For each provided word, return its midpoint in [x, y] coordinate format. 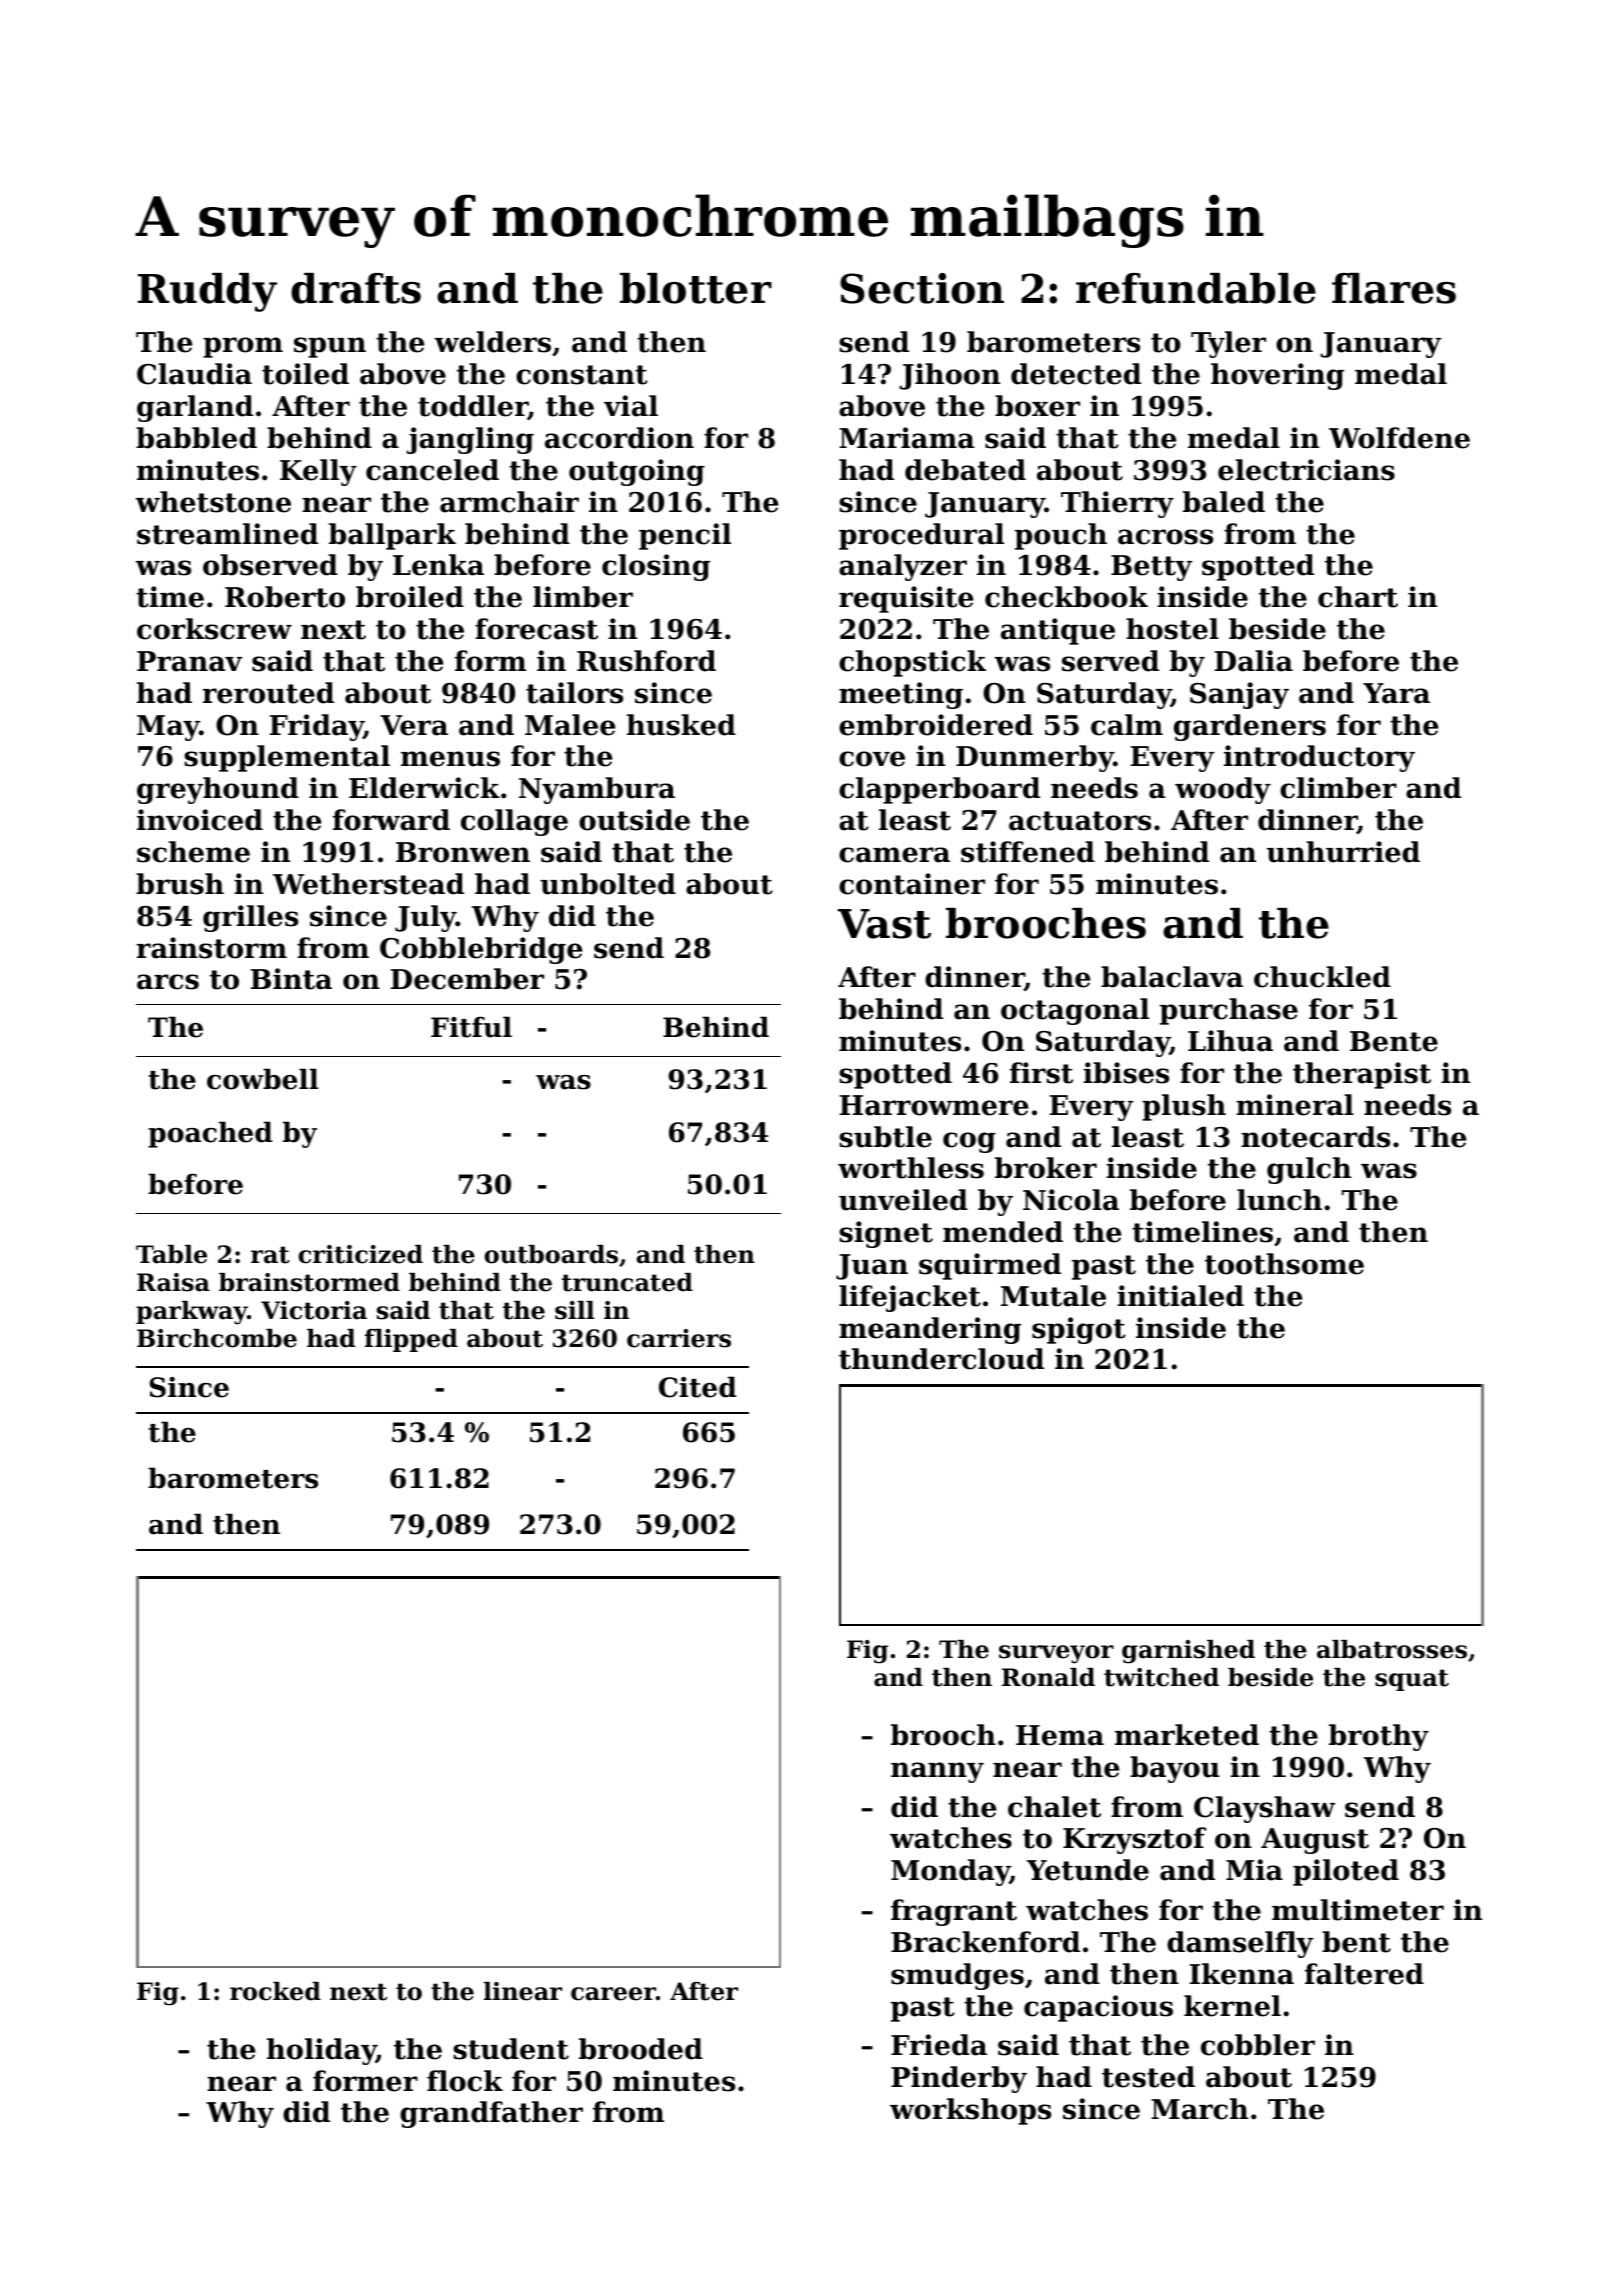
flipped [411, 1340]
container [912, 884]
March [1199, 2109]
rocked [275, 1991]
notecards [1315, 1137]
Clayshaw [1264, 1809]
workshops [970, 2111]
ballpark [392, 536]
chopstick [912, 663]
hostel [1172, 629]
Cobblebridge [481, 950]
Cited [698, 1387]
